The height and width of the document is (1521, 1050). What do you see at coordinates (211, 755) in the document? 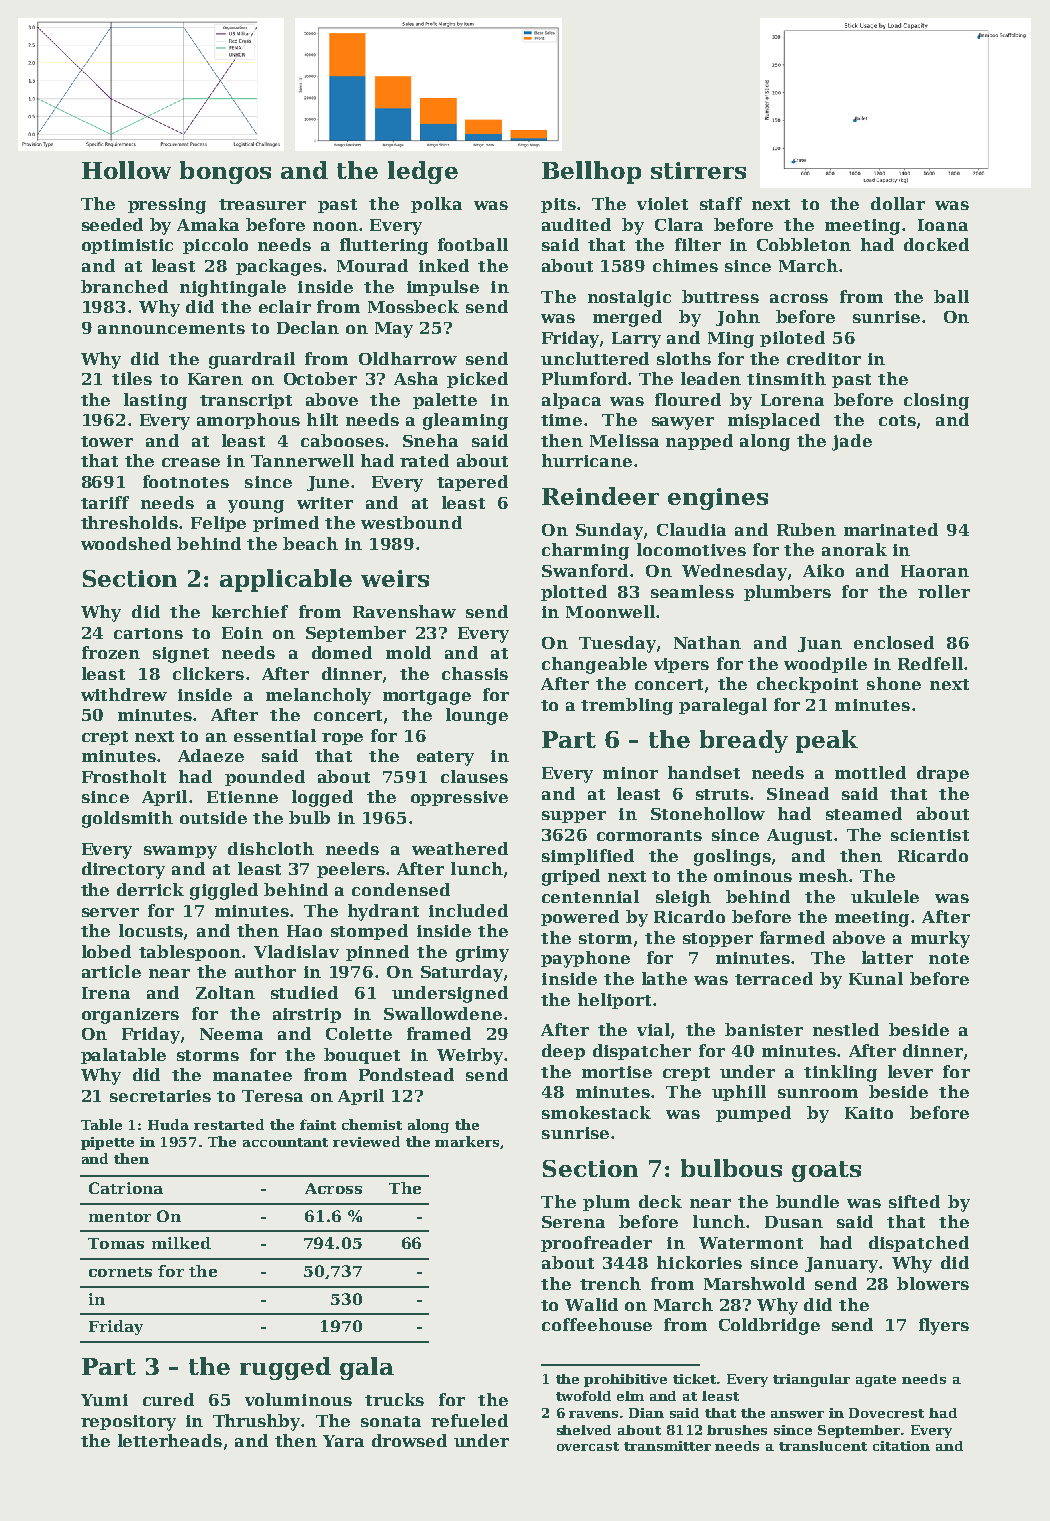
I see `Adaeze` at bounding box center [211, 755].
